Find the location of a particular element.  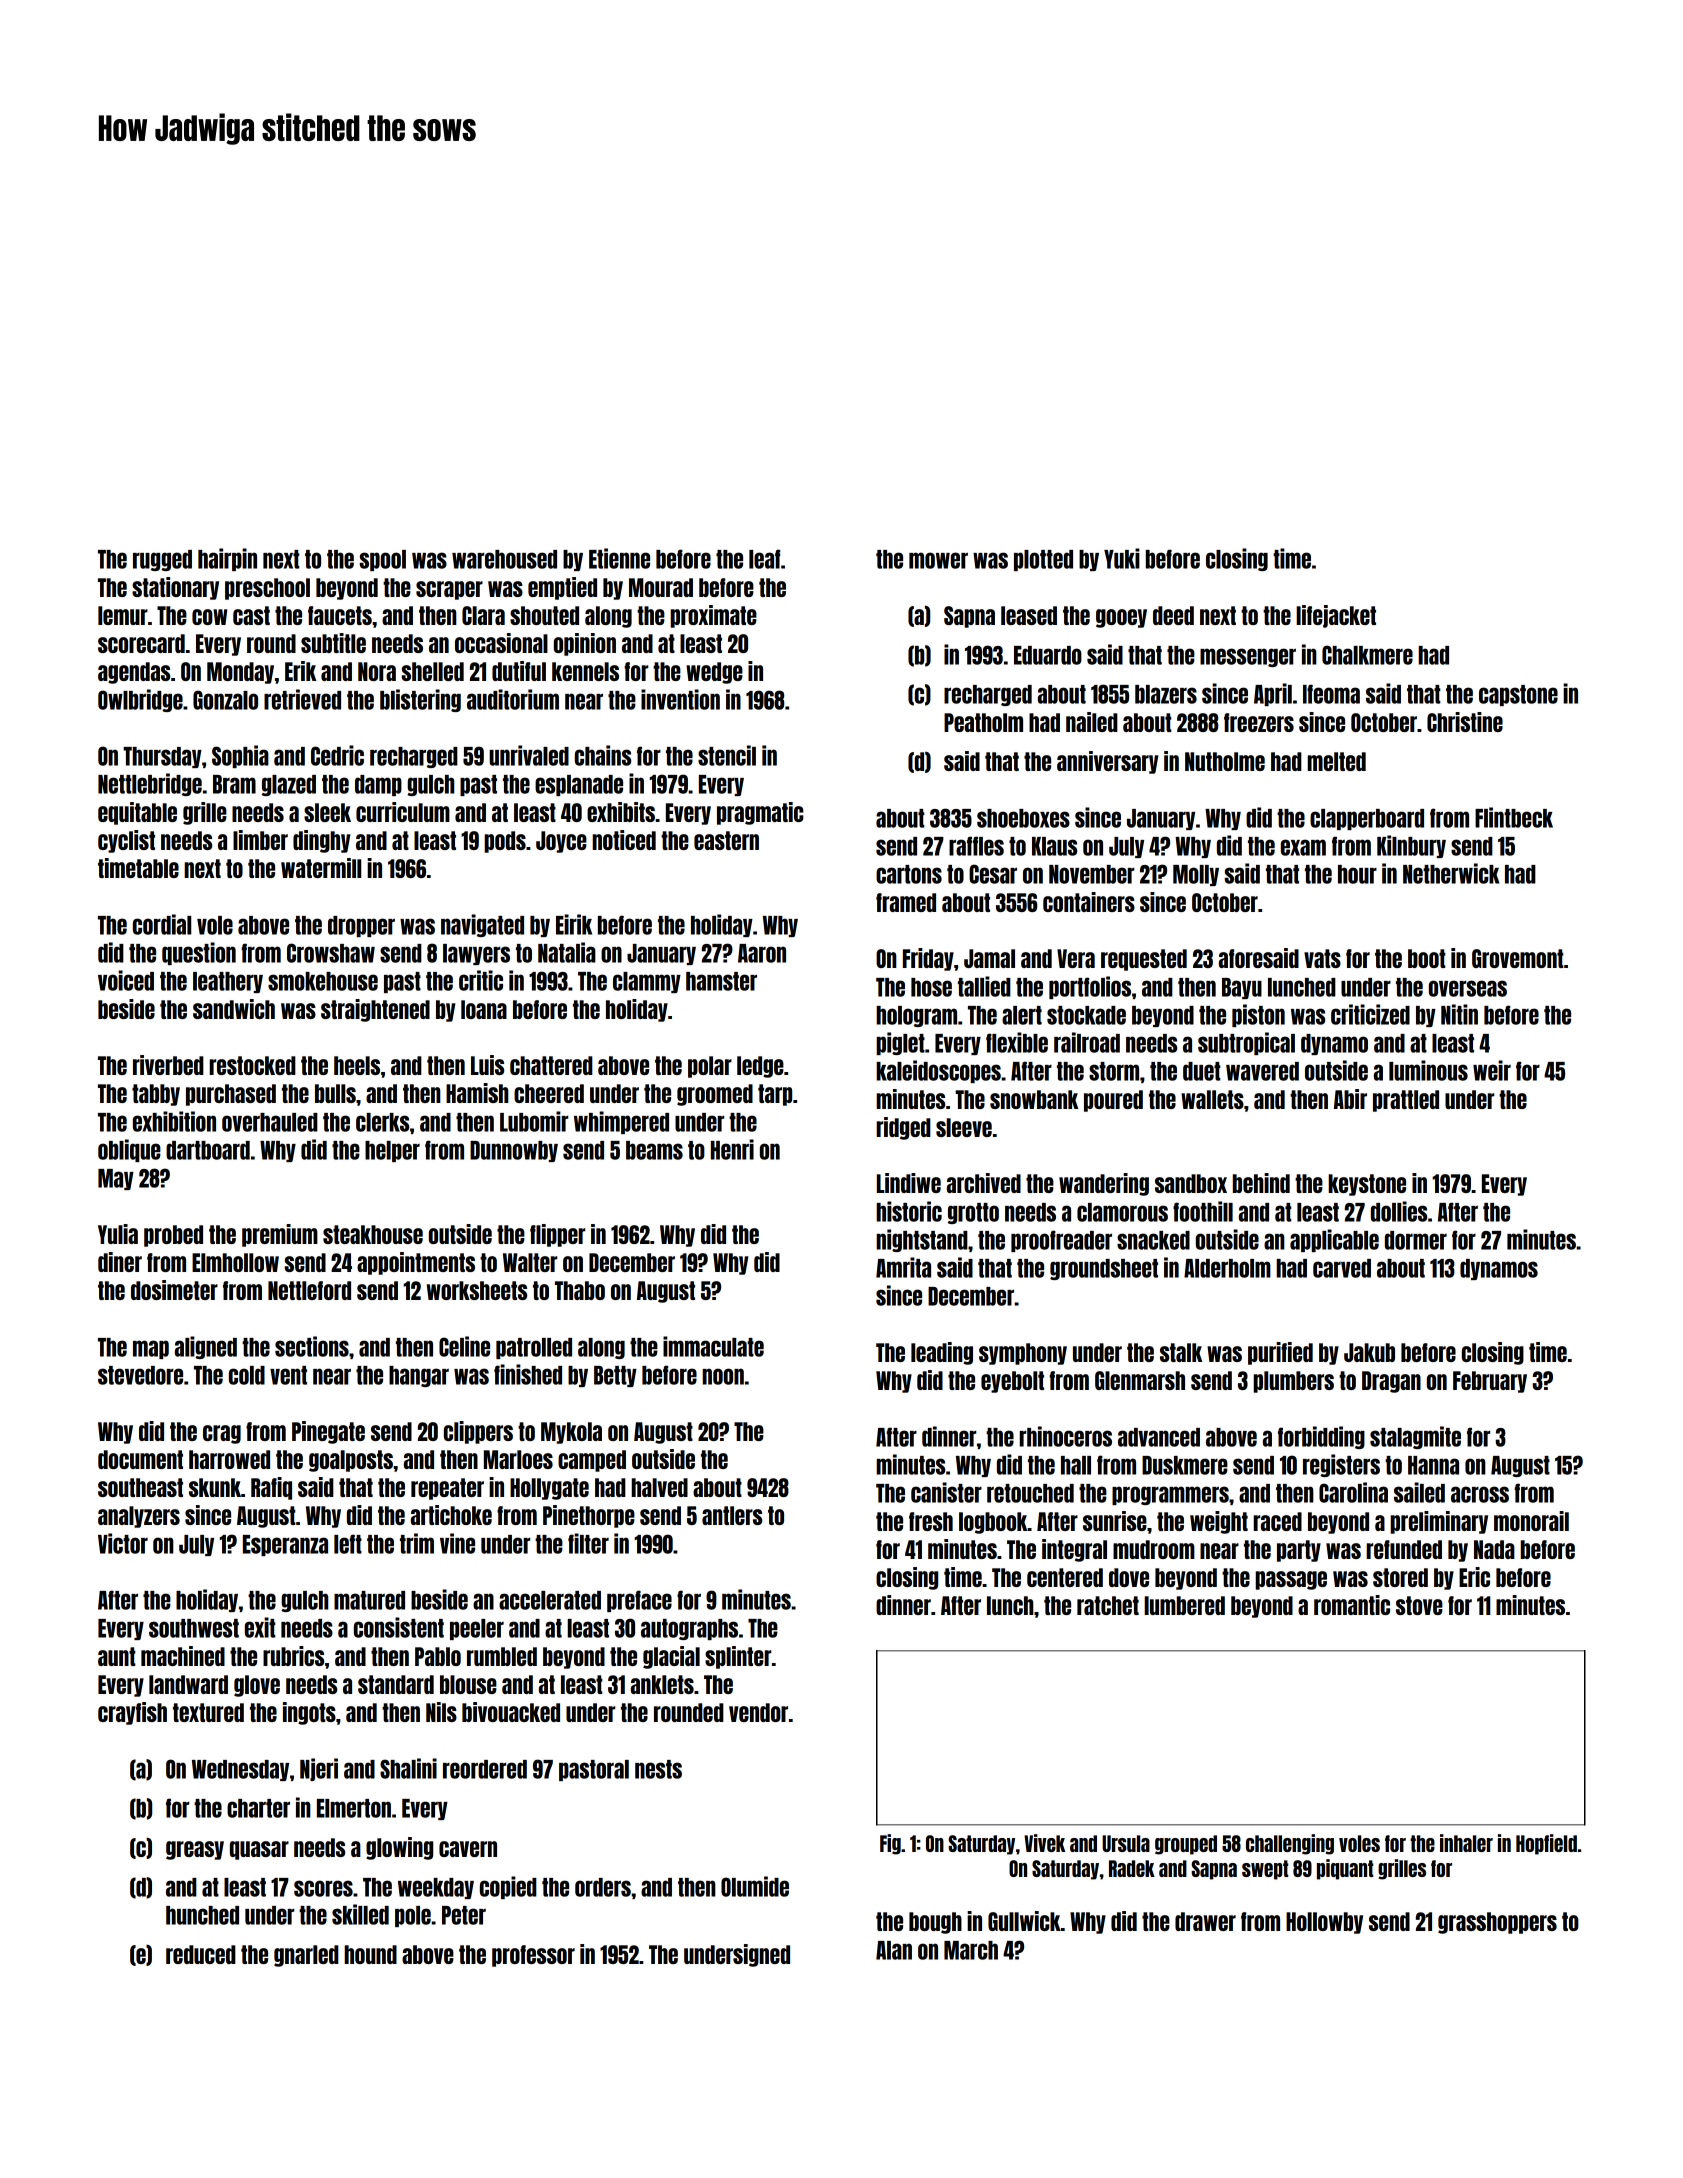

unrivaled is located at coordinates (529, 755).
